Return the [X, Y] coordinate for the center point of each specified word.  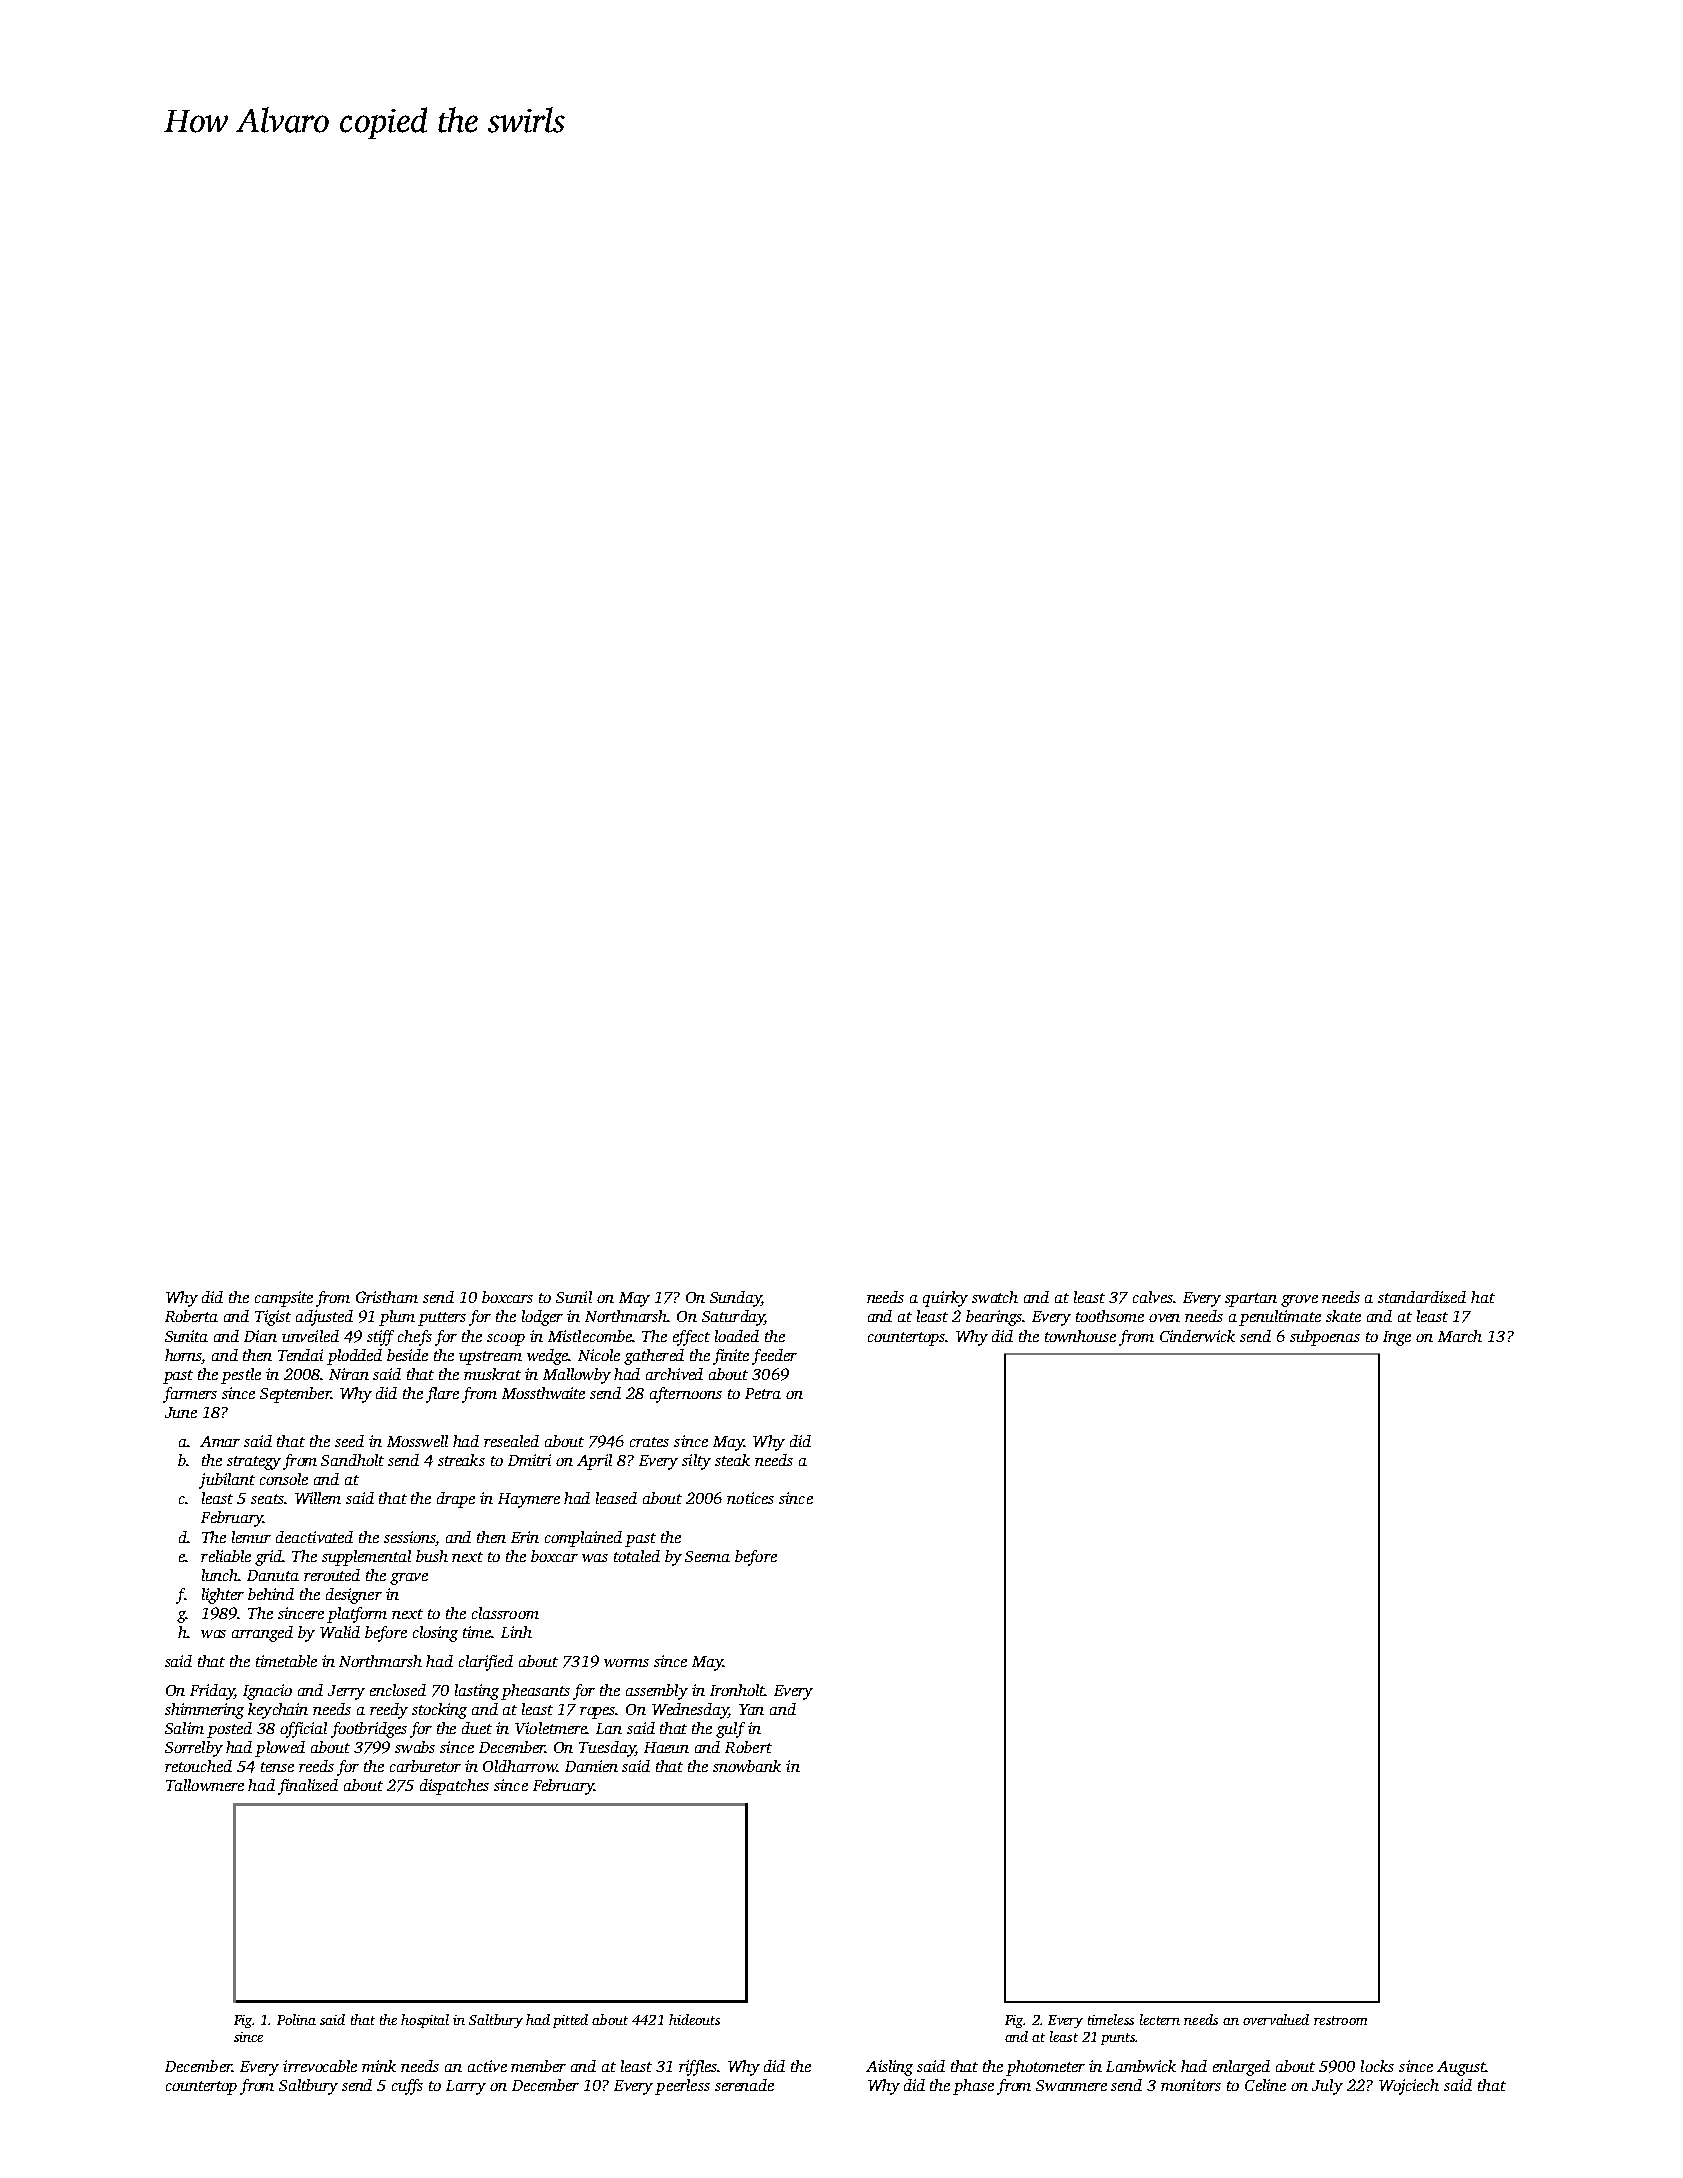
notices [750, 1498]
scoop [506, 1340]
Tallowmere [205, 1785]
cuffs [407, 2087]
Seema [707, 1556]
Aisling [889, 2068]
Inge [1397, 1338]
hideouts [694, 2019]
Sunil [574, 1297]
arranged [262, 1634]
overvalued [1276, 2019]
